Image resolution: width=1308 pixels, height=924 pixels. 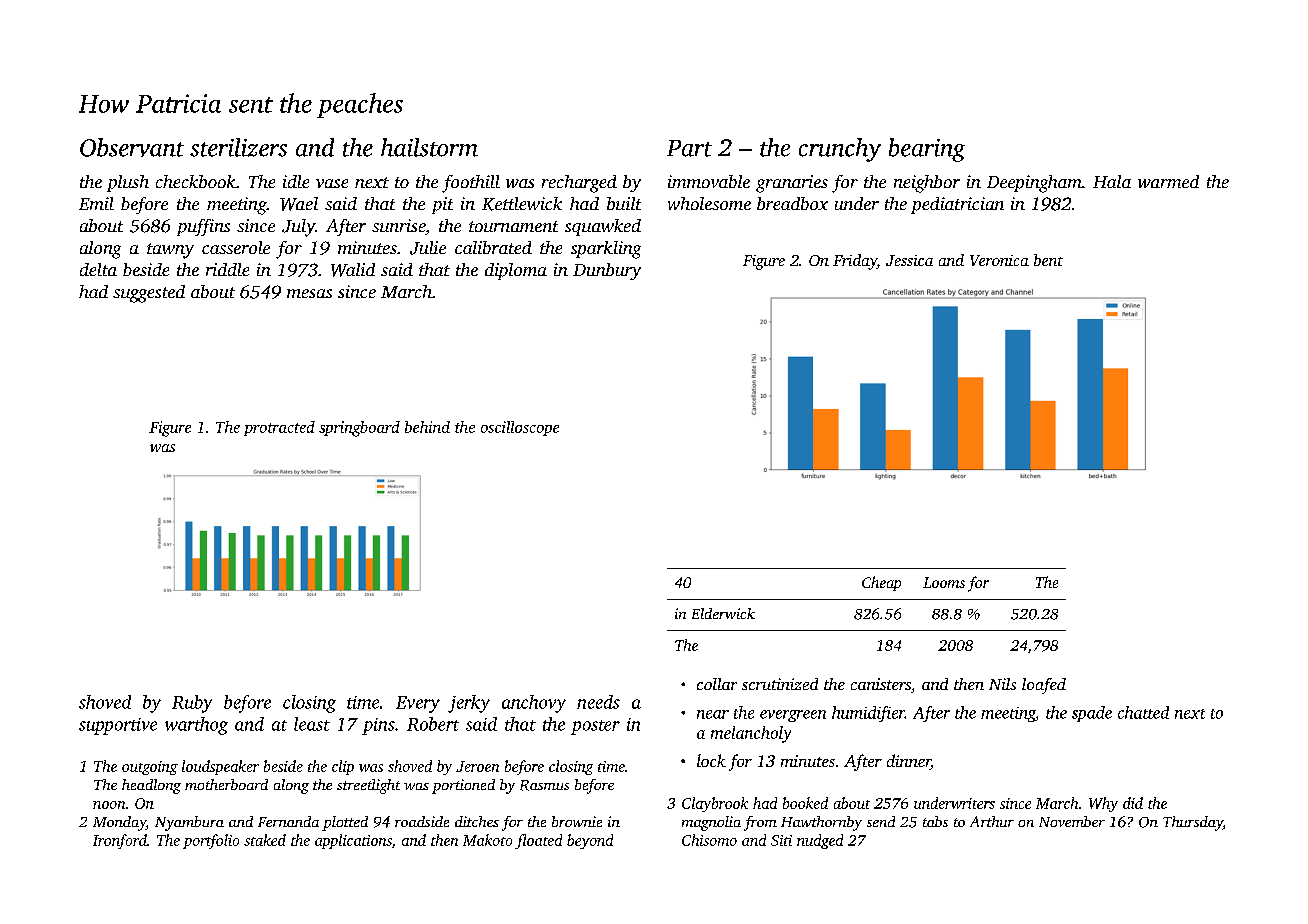 What do you see at coordinates (1044, 686) in the screenshot?
I see `loafed` at bounding box center [1044, 686].
